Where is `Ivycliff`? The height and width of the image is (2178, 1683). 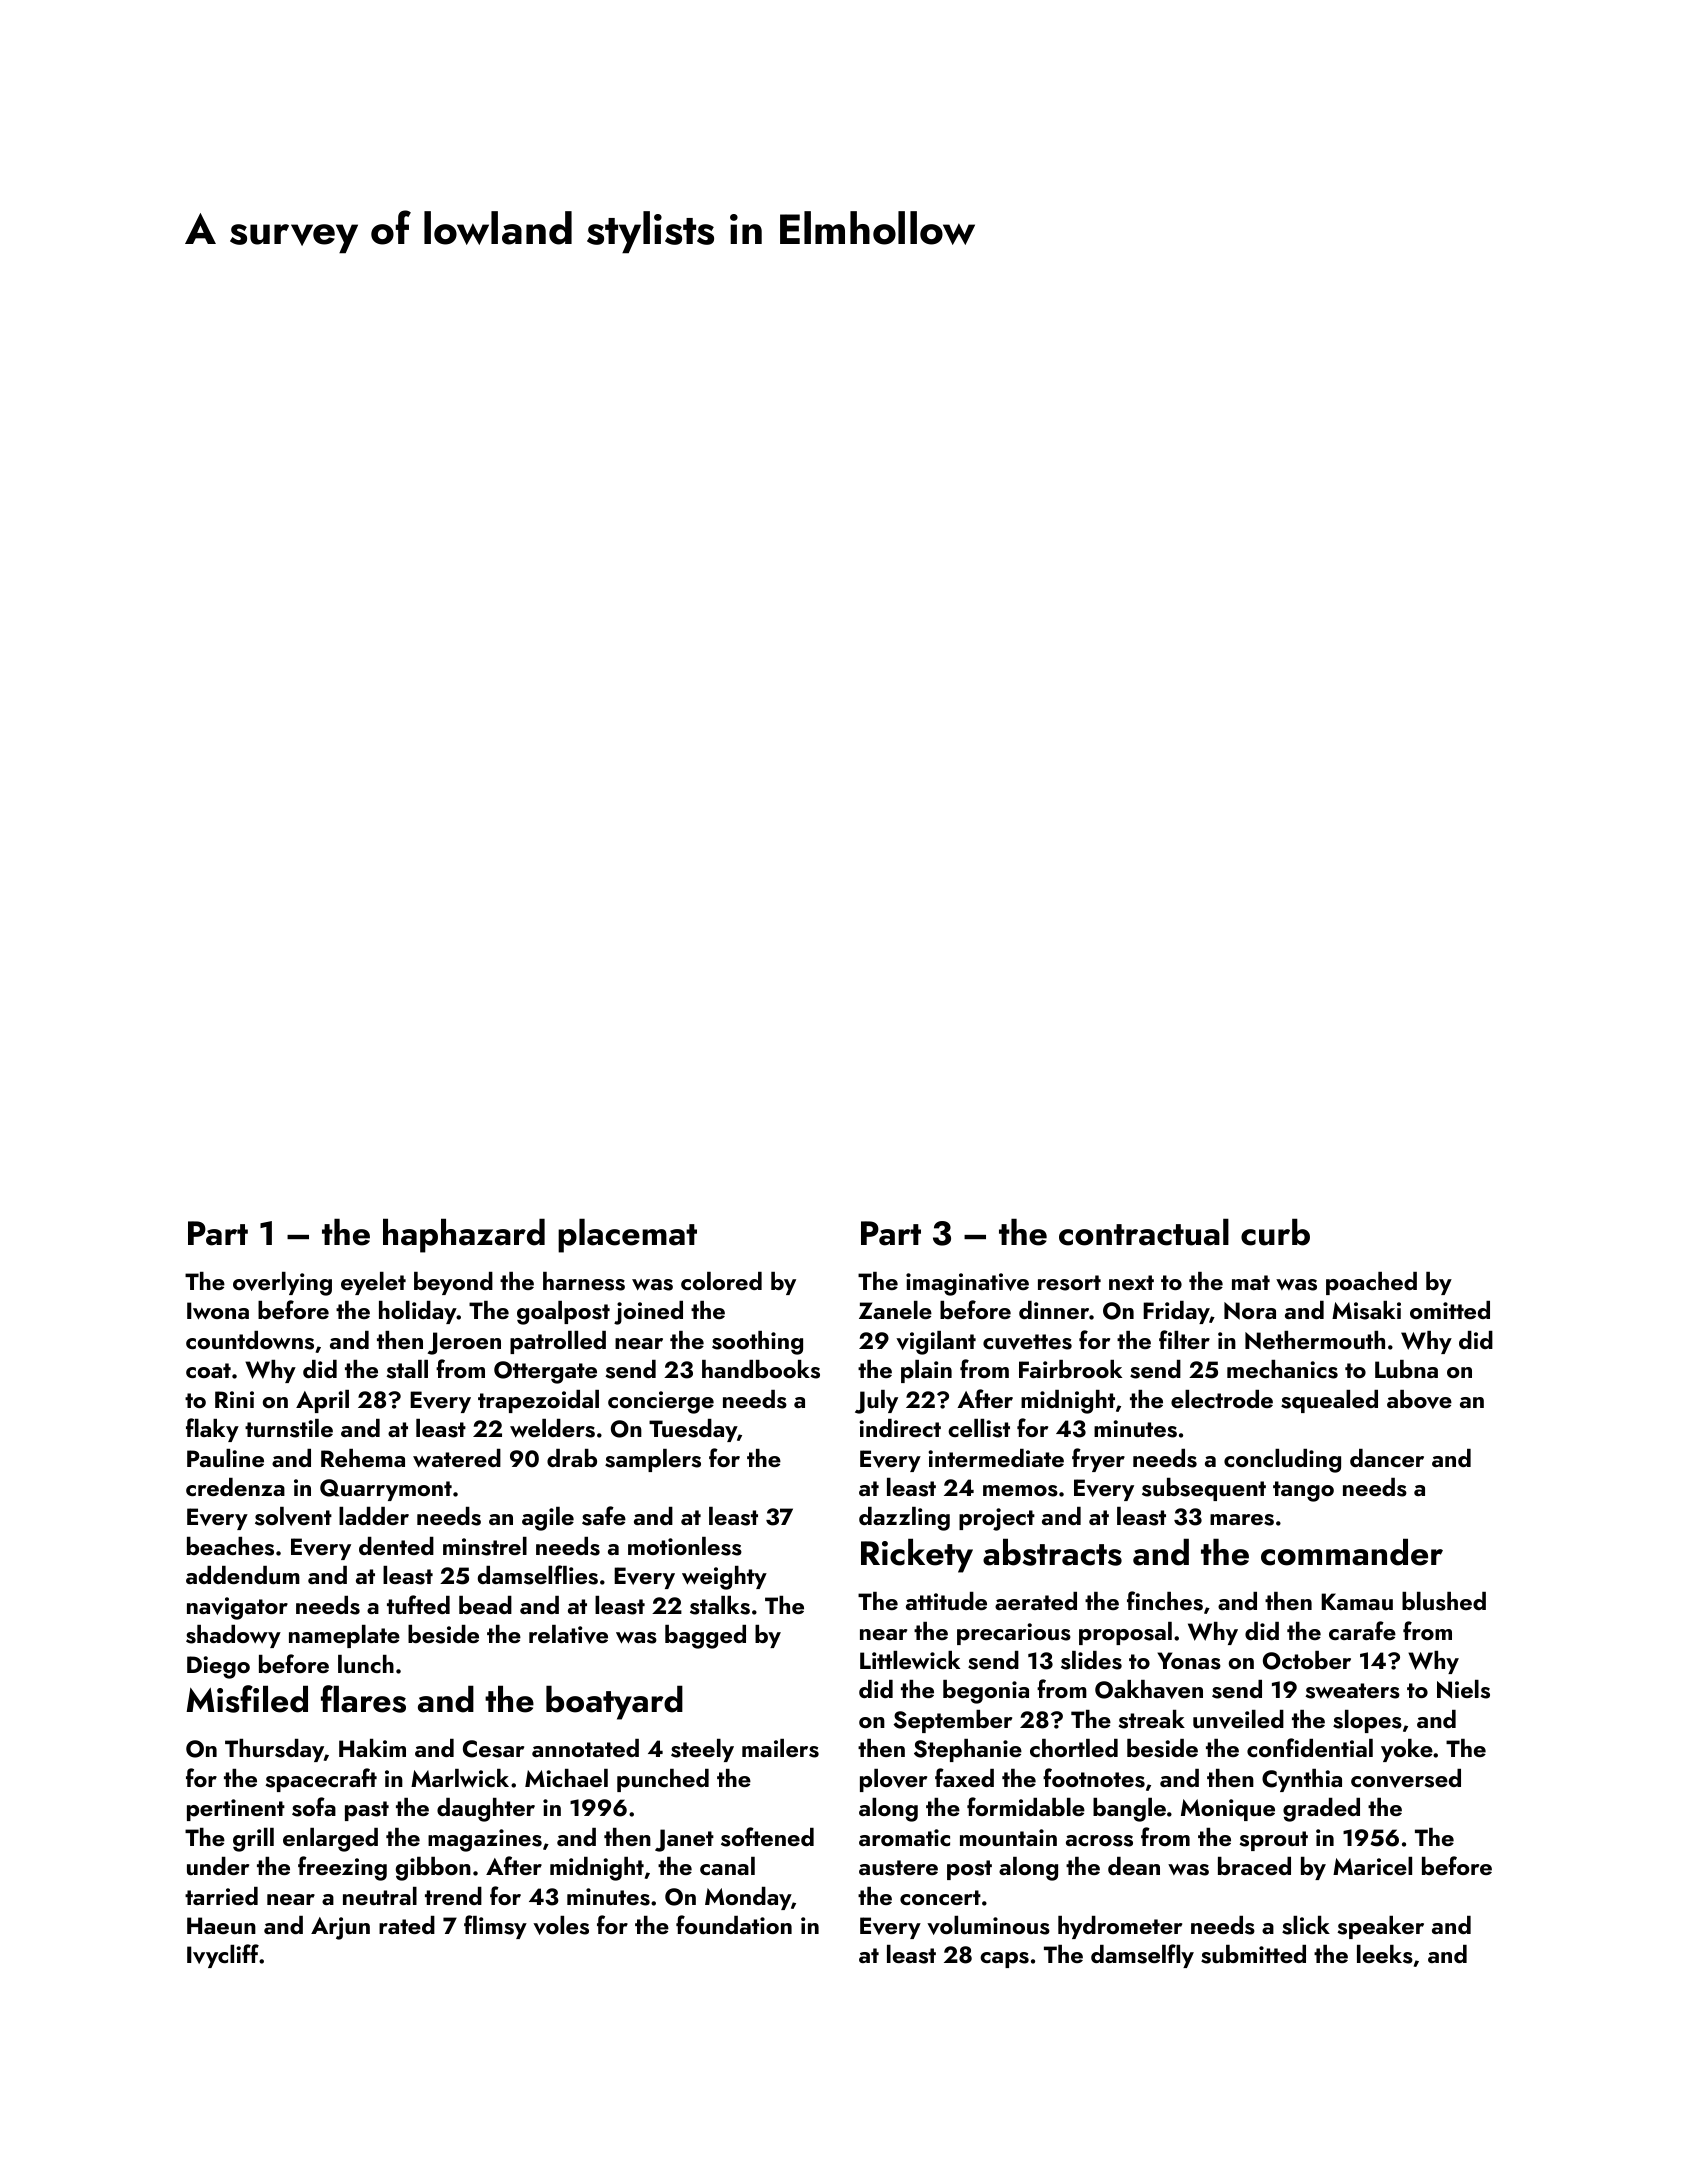 Ivycliff is located at coordinates (223, 1956).
